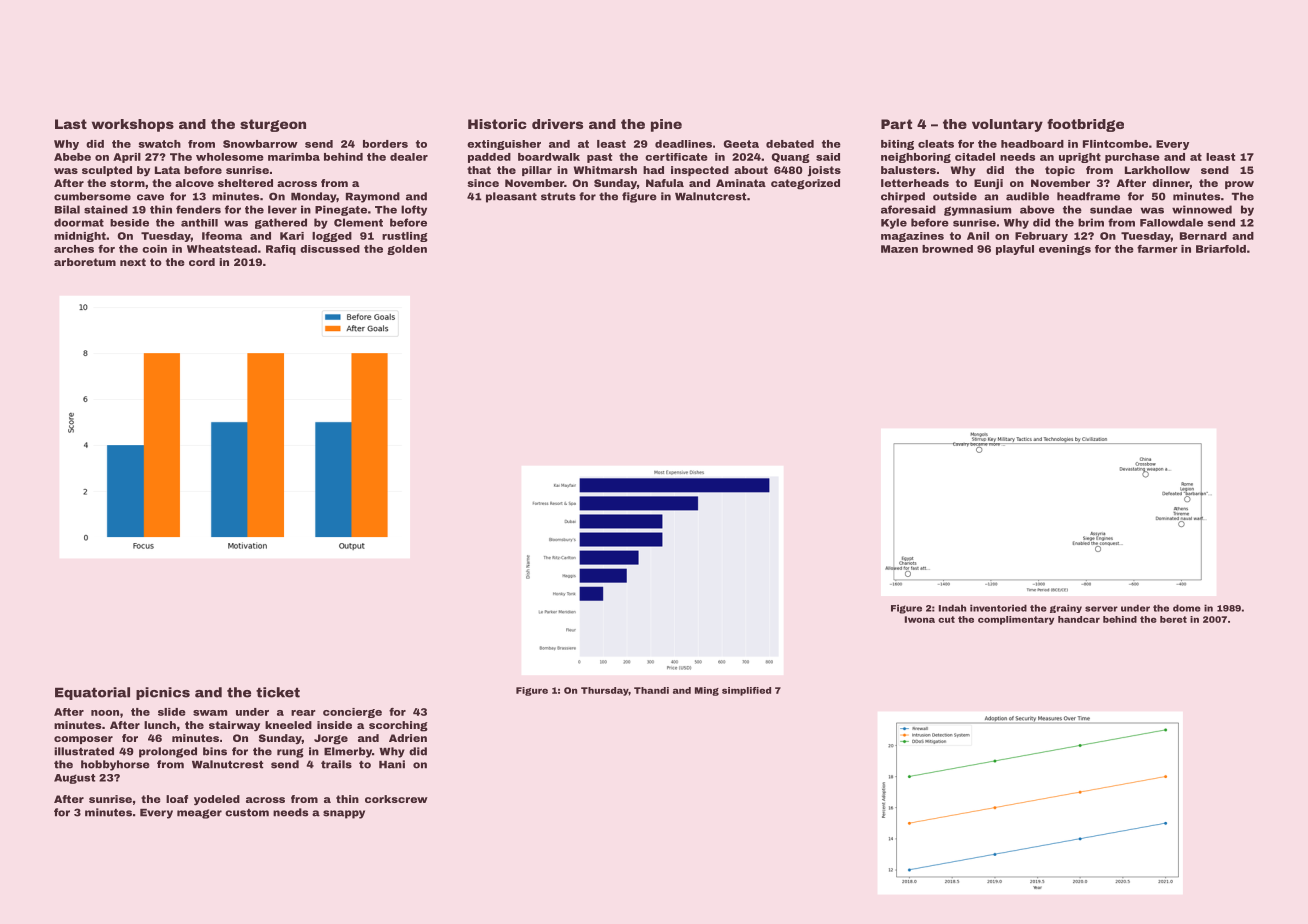 The height and width of the image is (924, 1308). Describe the element at coordinates (1101, 609) in the image. I see `server` at that location.
